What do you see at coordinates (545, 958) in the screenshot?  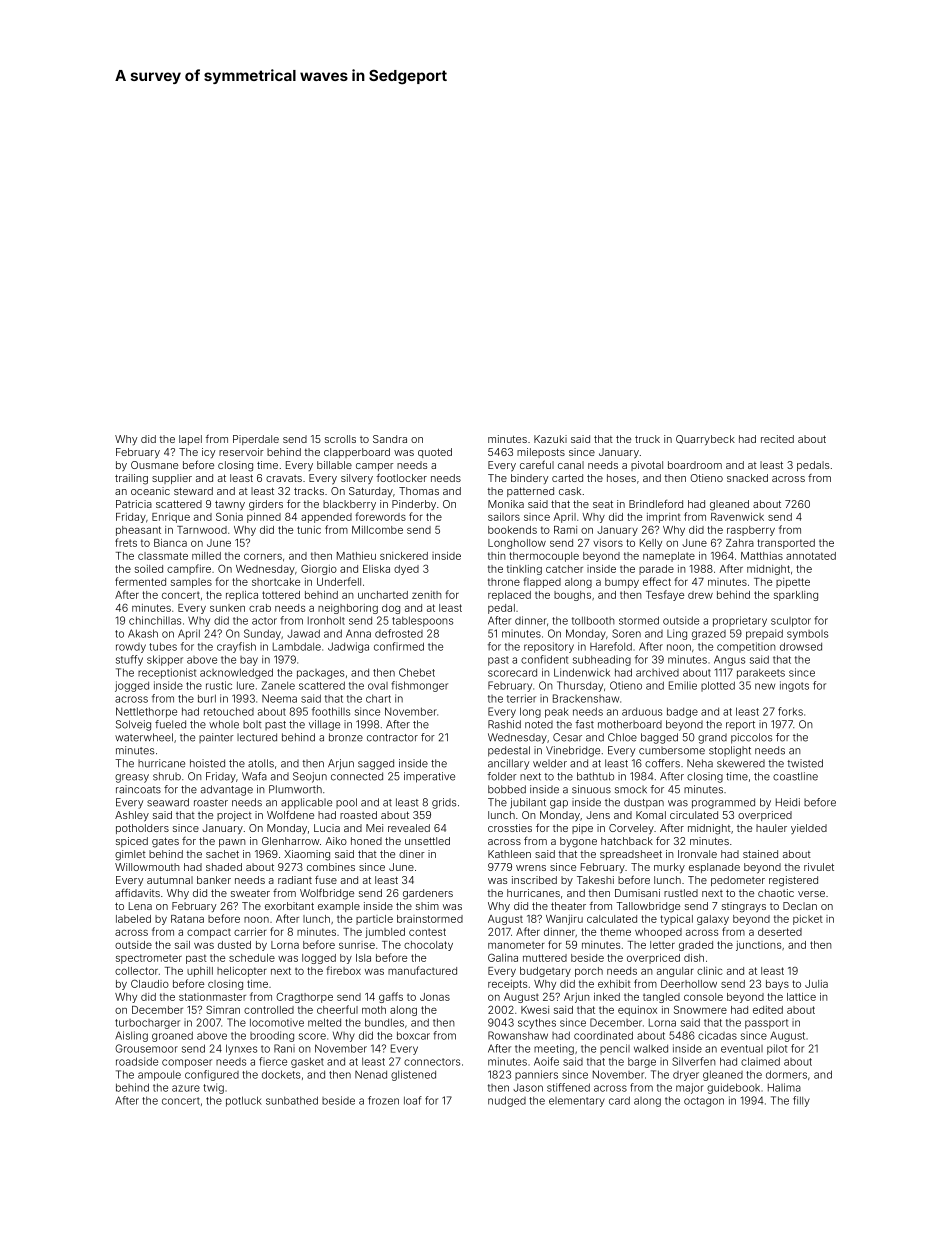 I see `muttered` at bounding box center [545, 958].
